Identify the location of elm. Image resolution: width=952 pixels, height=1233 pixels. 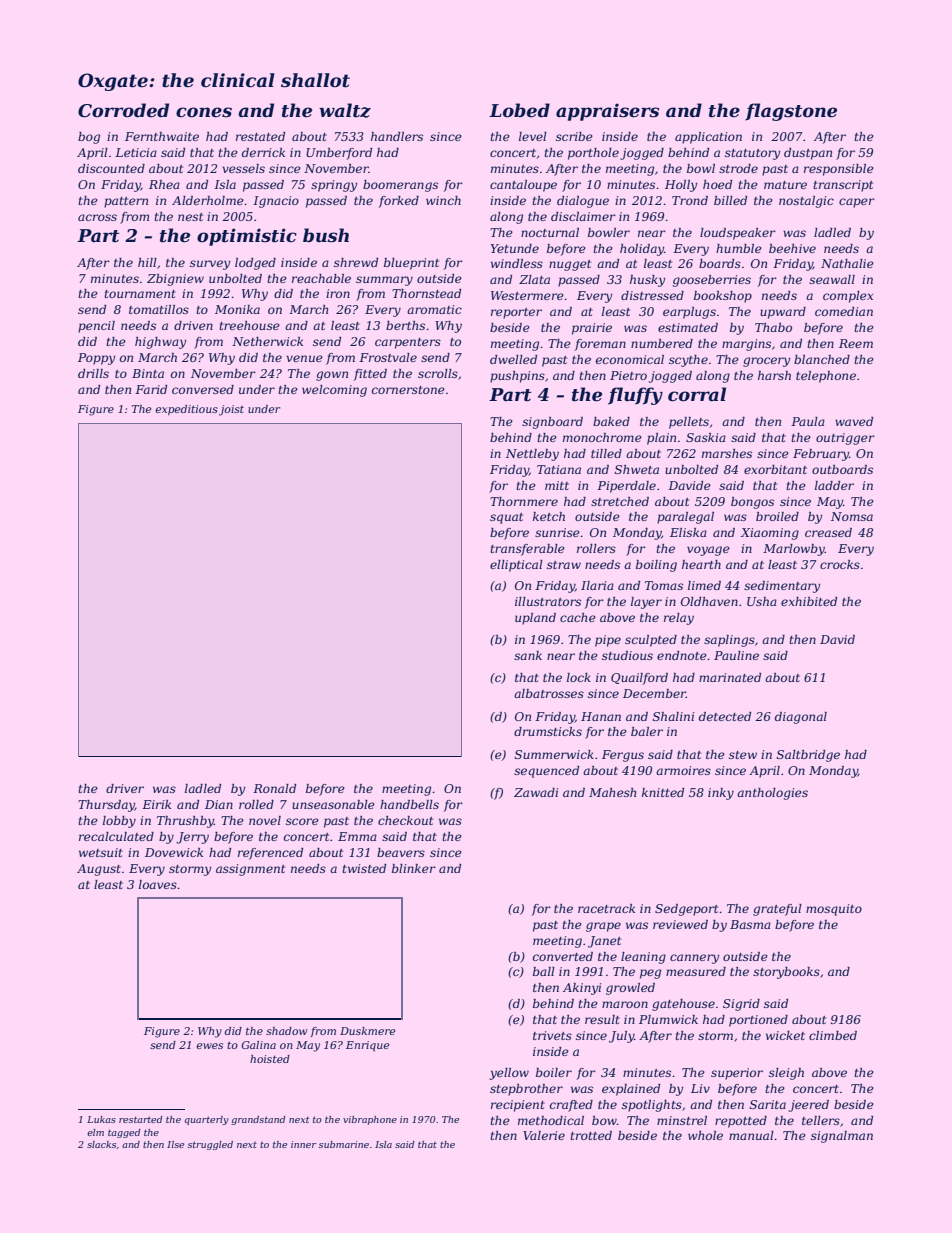
(95, 1132).
